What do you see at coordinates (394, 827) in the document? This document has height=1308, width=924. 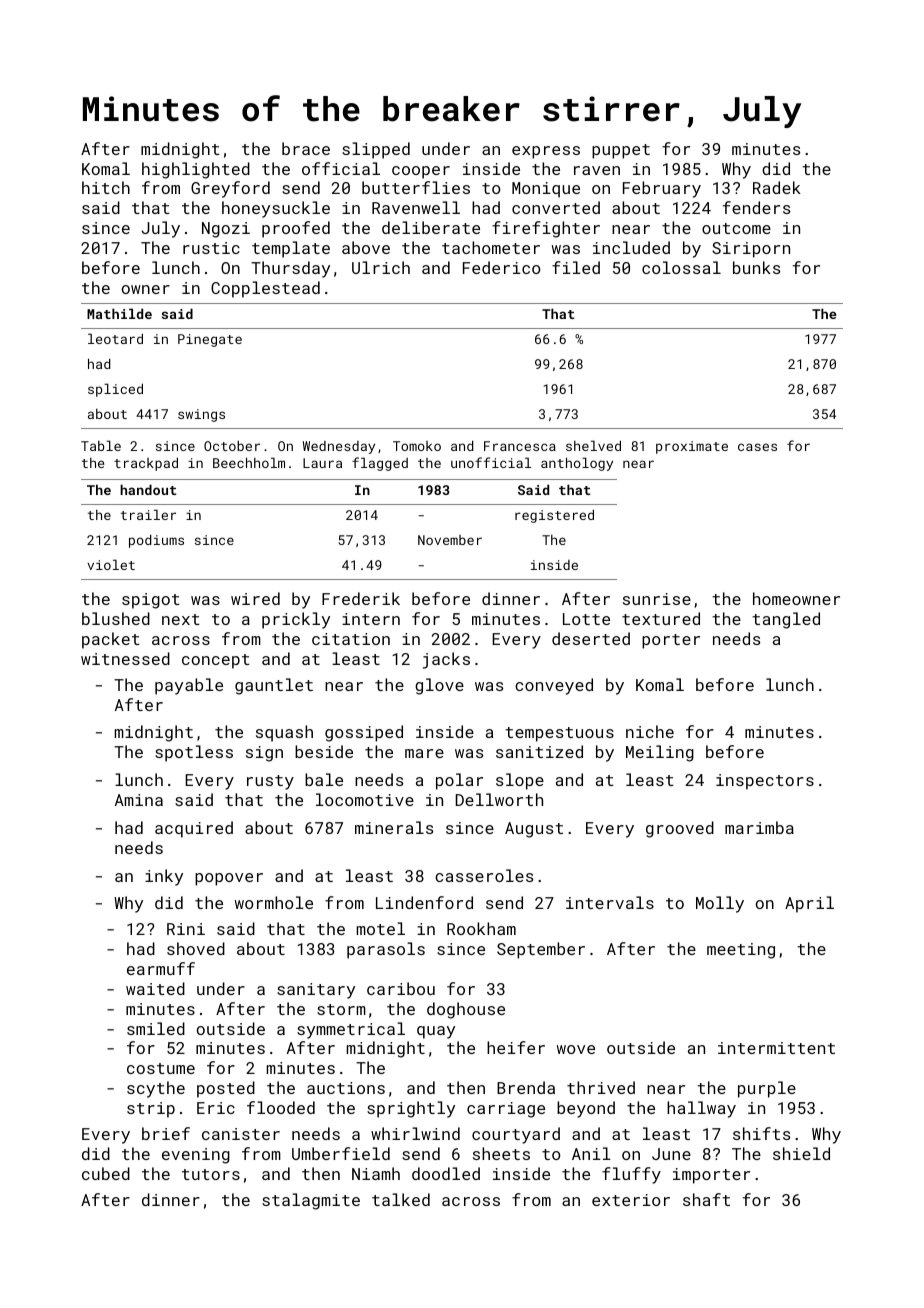 I see `minerals` at bounding box center [394, 827].
